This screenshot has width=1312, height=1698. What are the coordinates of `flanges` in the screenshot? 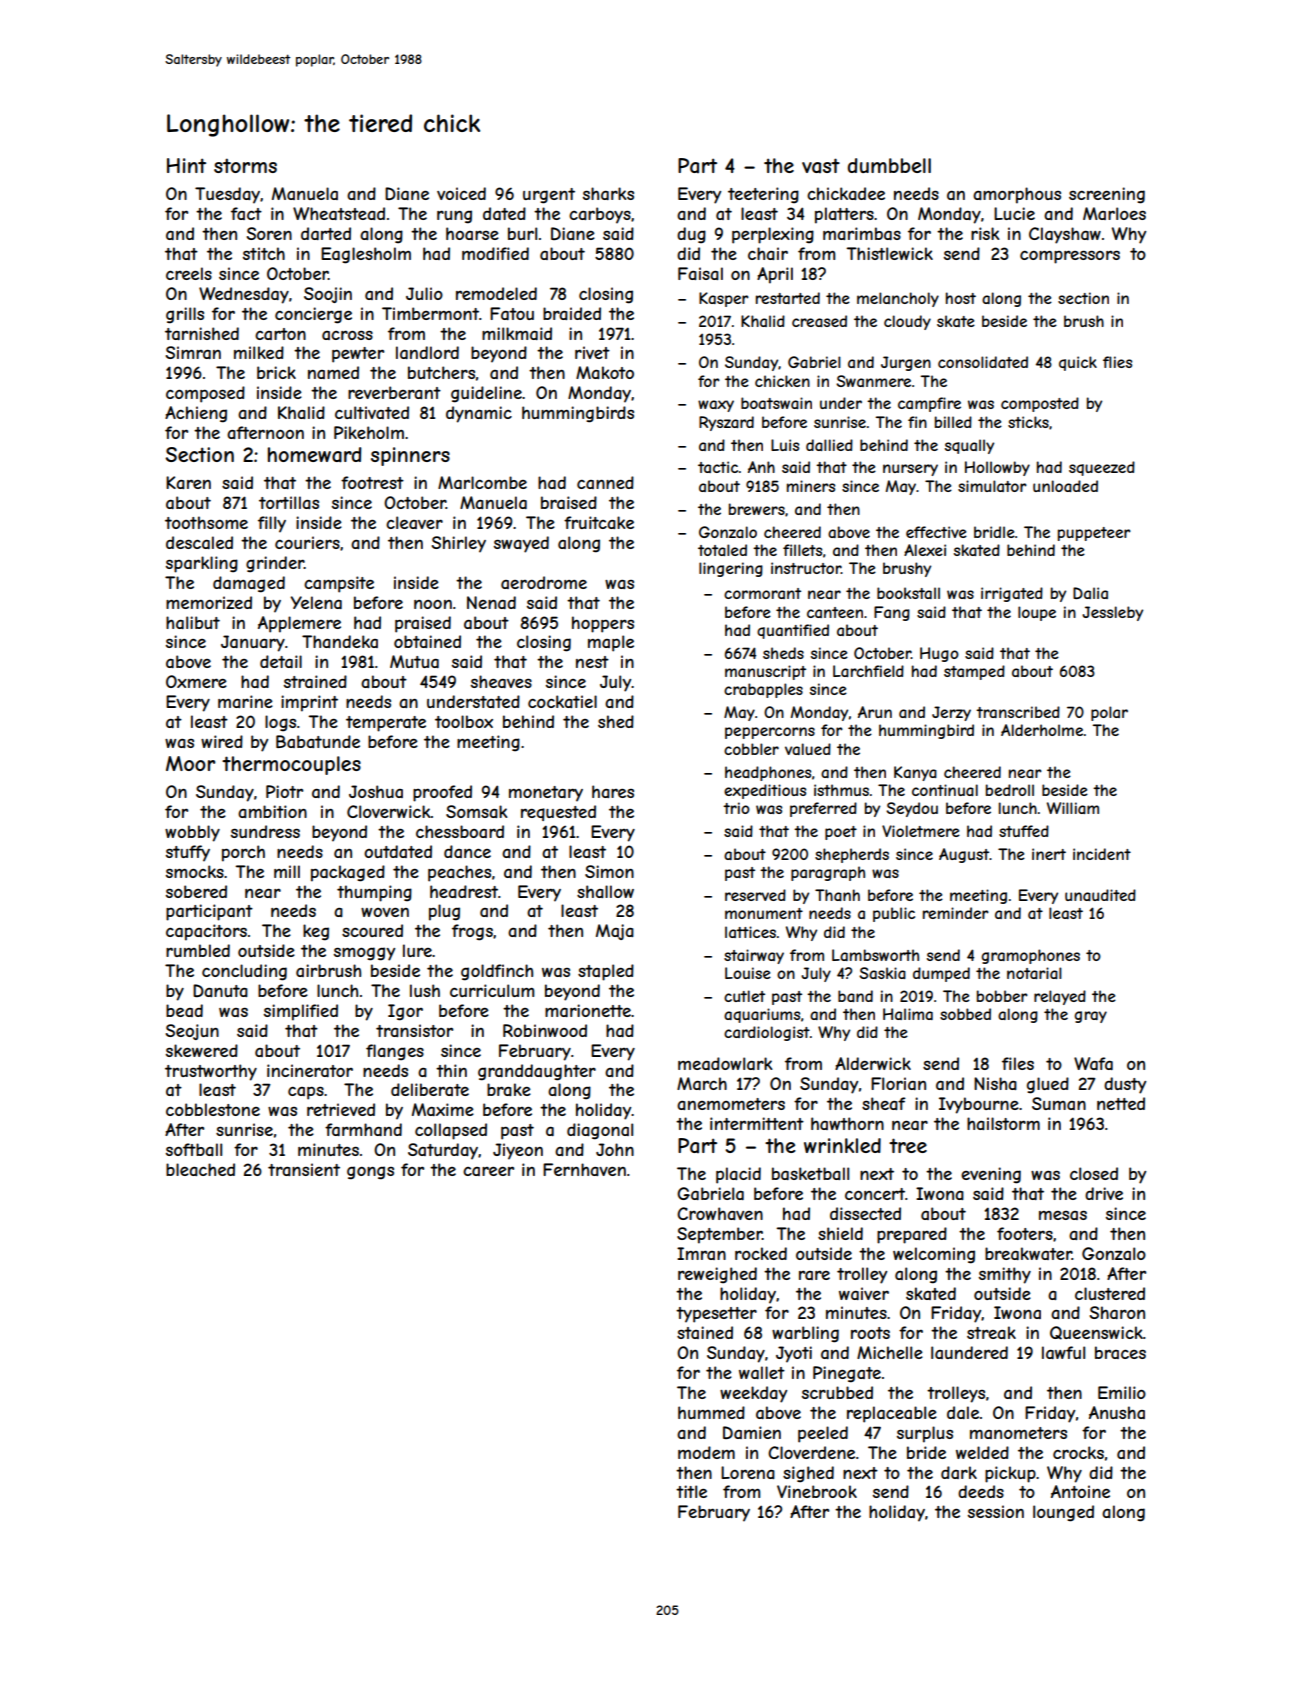 It's located at (395, 1052).
